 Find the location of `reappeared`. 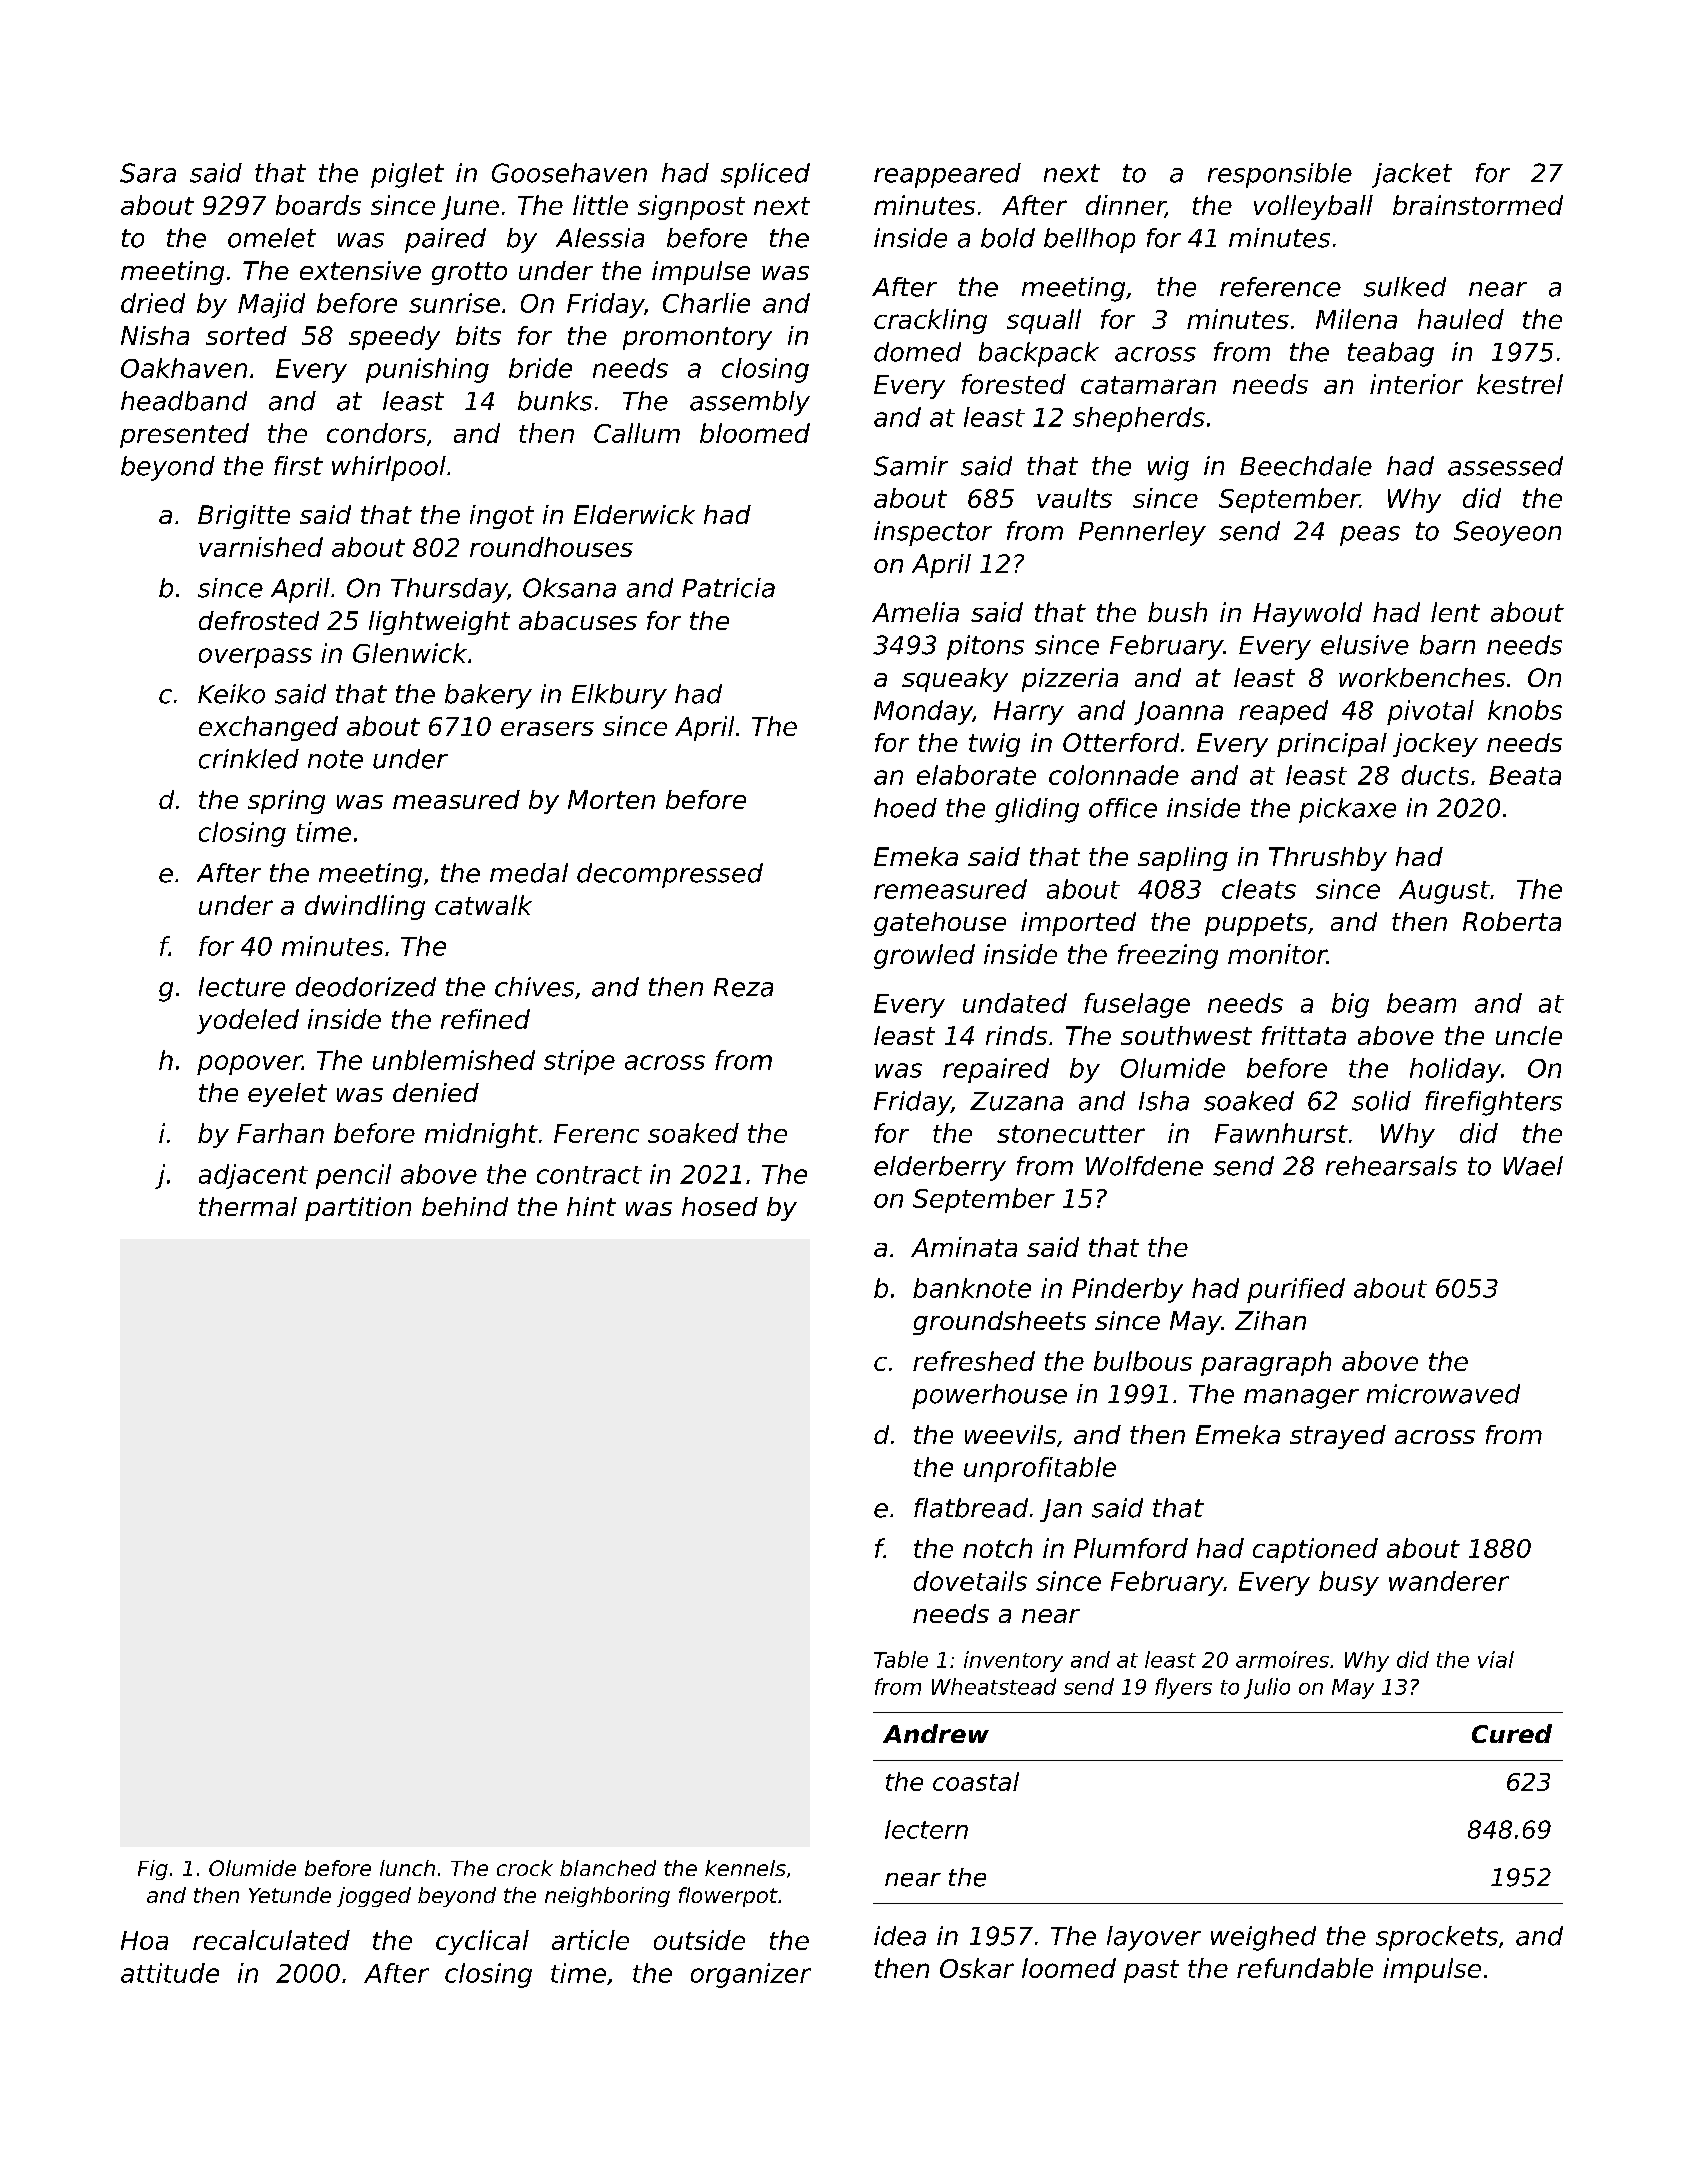

reappeared is located at coordinates (947, 175).
